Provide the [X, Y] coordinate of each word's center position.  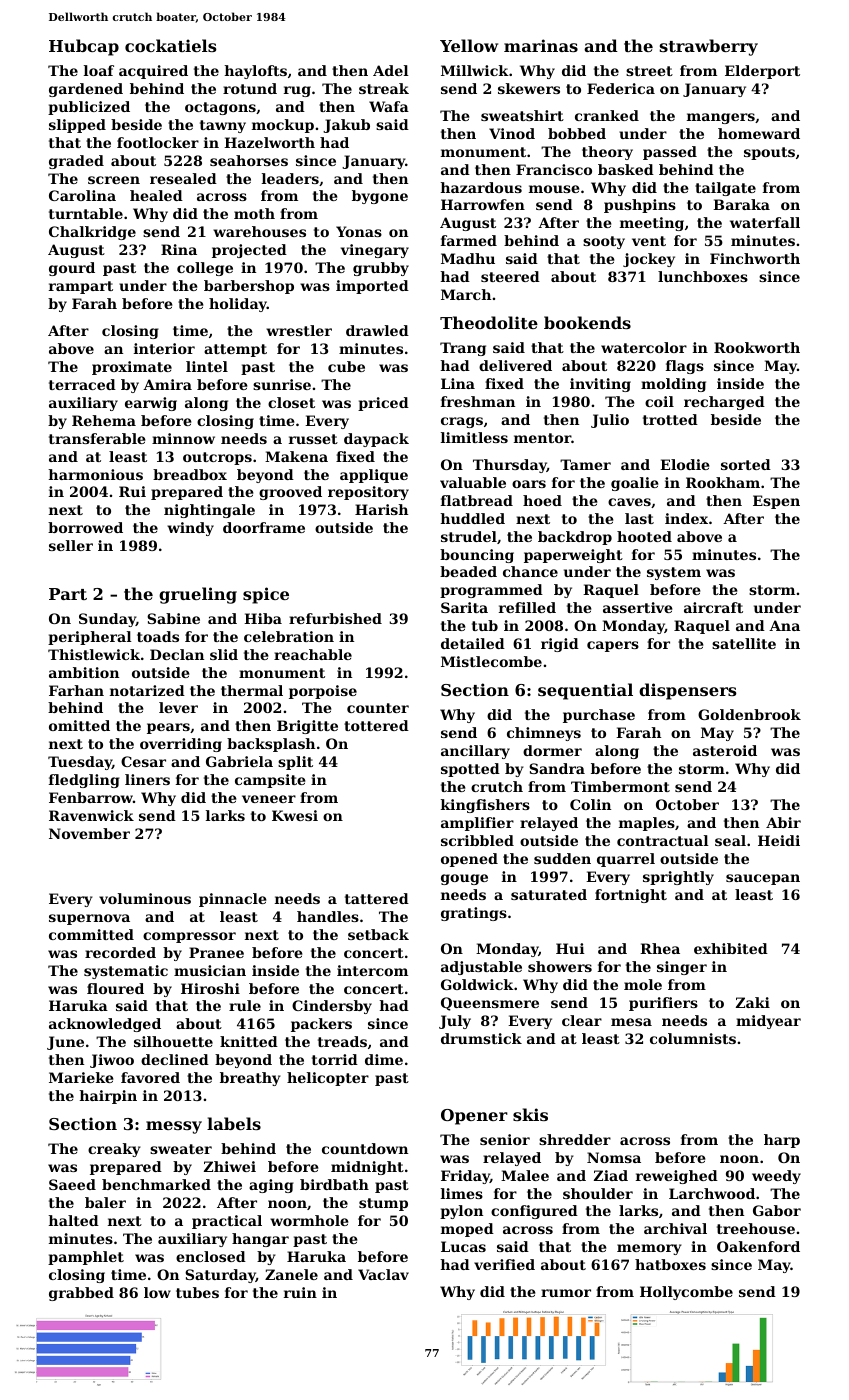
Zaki [753, 1002]
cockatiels [171, 45]
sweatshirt [522, 115]
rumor [566, 1293]
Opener [474, 1117]
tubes [197, 1292]
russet [313, 439]
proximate [132, 368]
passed [670, 153]
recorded [120, 952]
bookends [587, 322]
